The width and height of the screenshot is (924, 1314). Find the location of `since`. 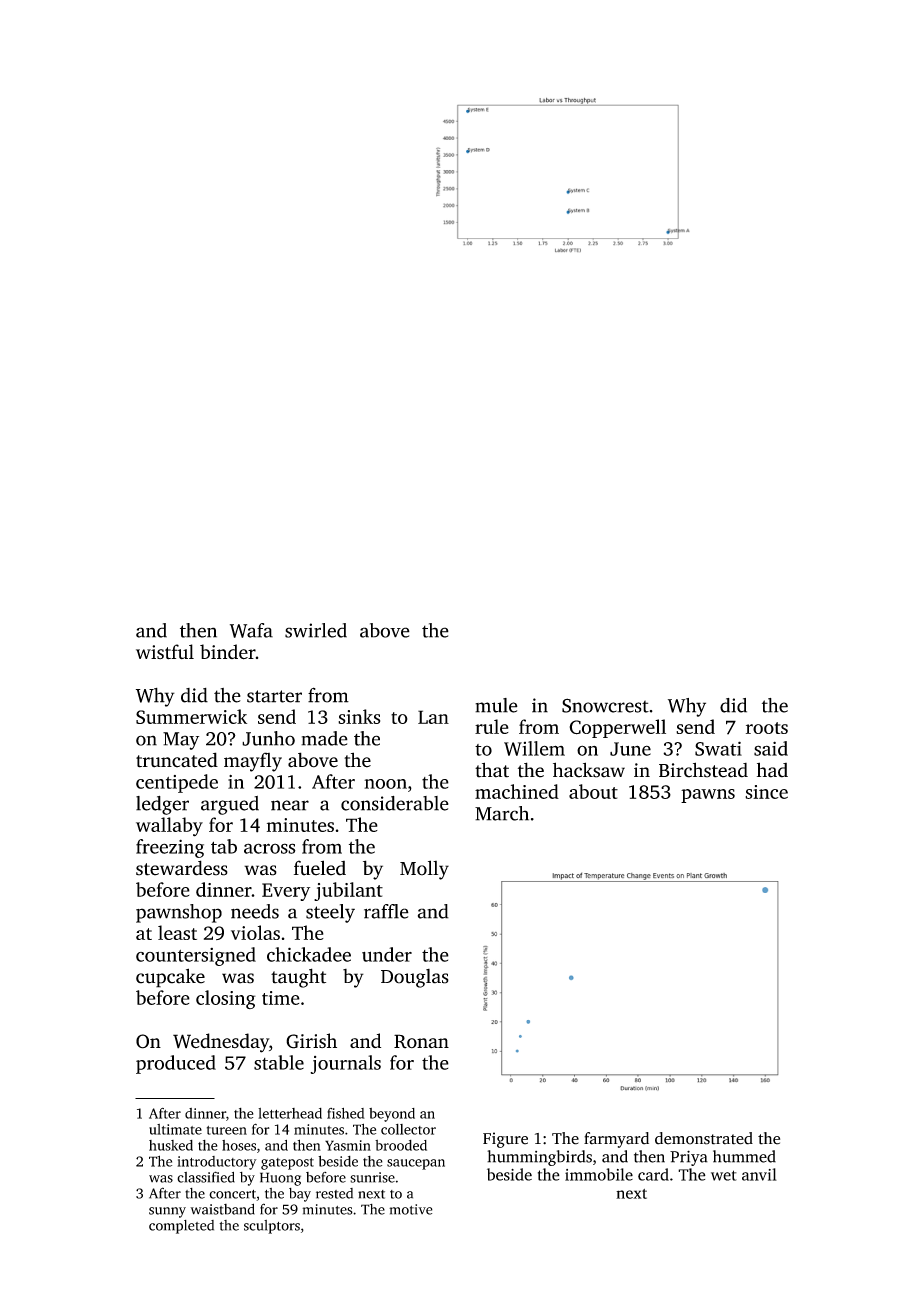

since is located at coordinates (766, 792).
